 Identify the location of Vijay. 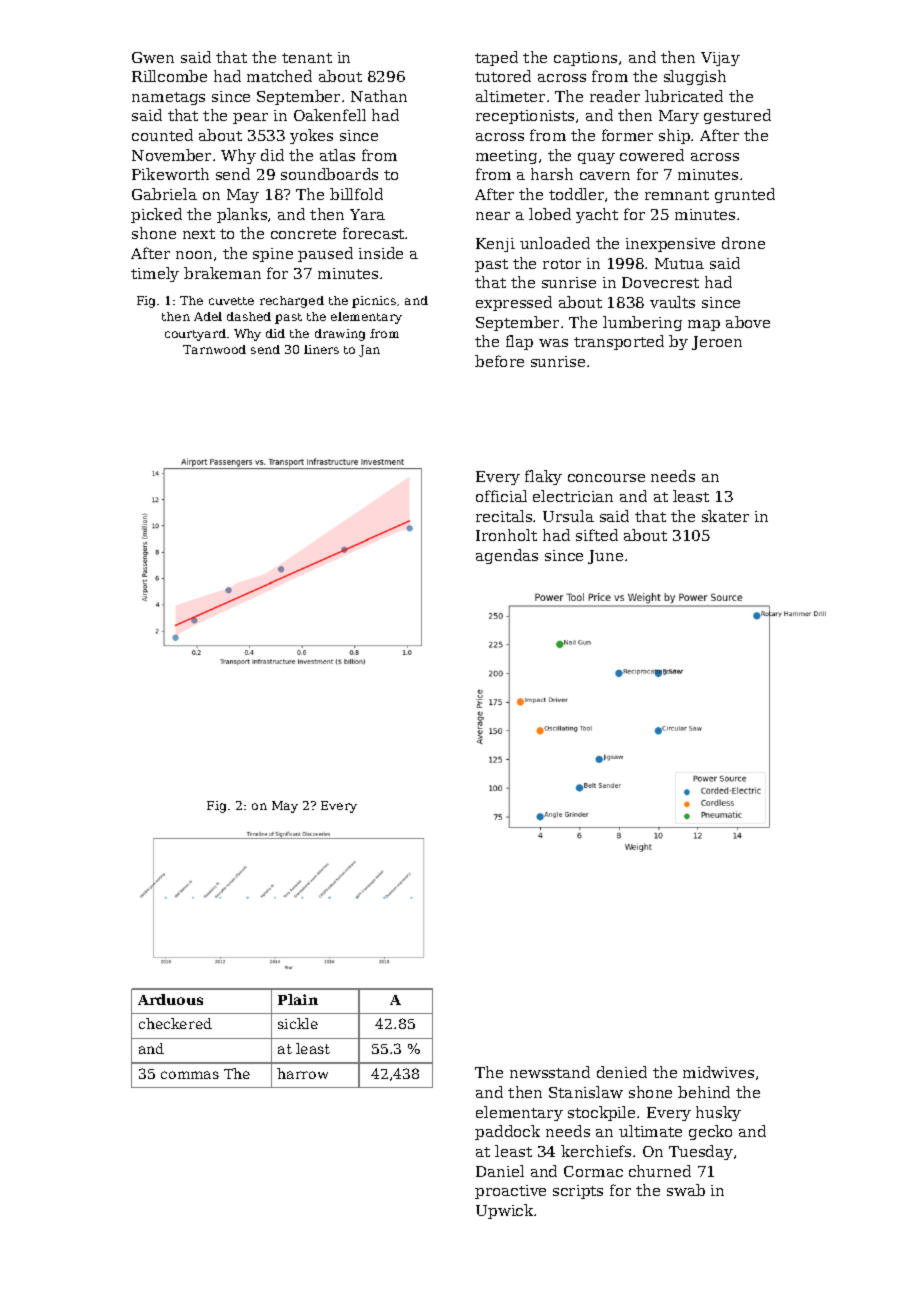
(720, 59).
